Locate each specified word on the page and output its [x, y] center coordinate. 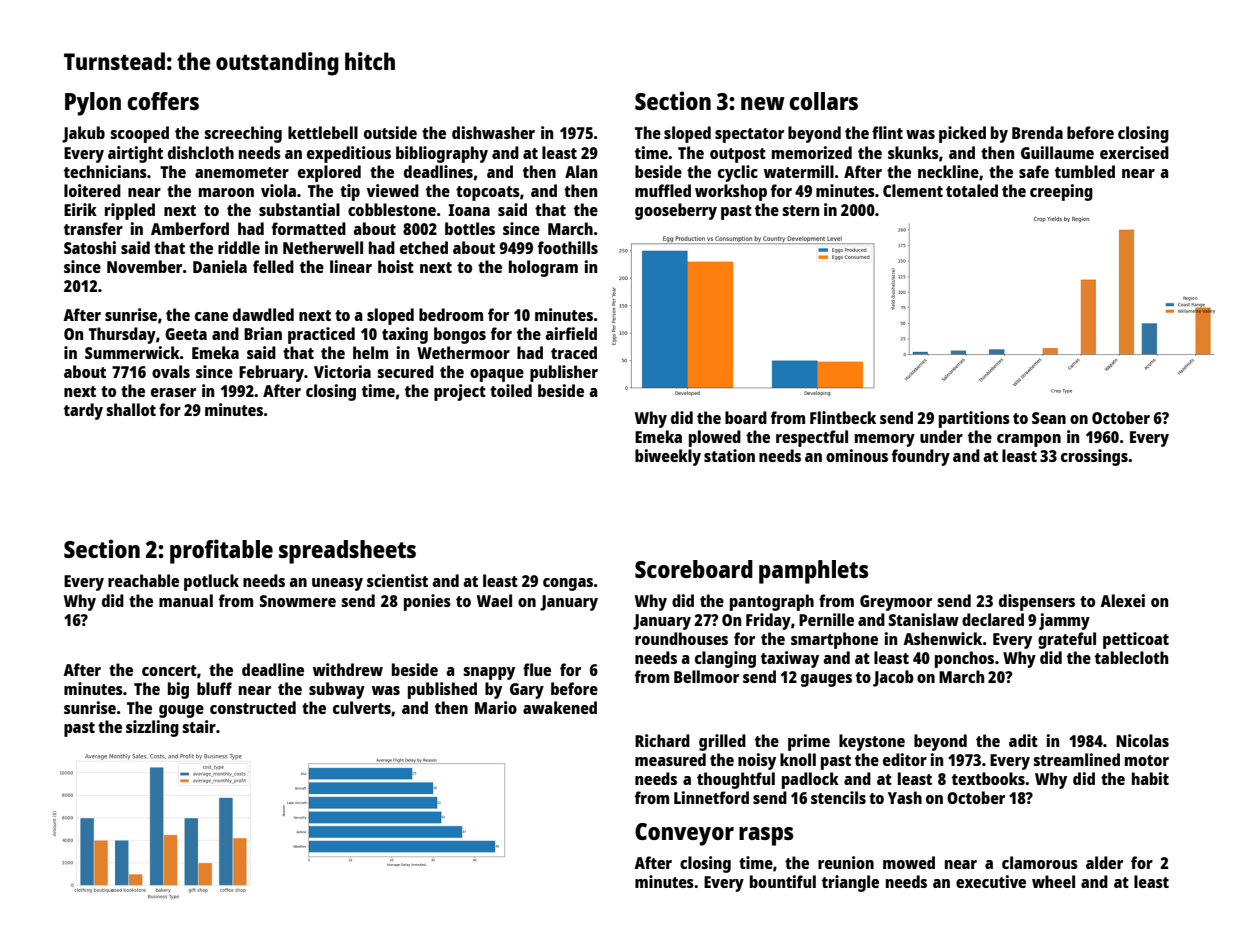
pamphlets [813, 572]
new [763, 103]
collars [823, 101]
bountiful [783, 881]
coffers [163, 101]
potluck [211, 582]
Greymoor [896, 603]
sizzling [152, 728]
